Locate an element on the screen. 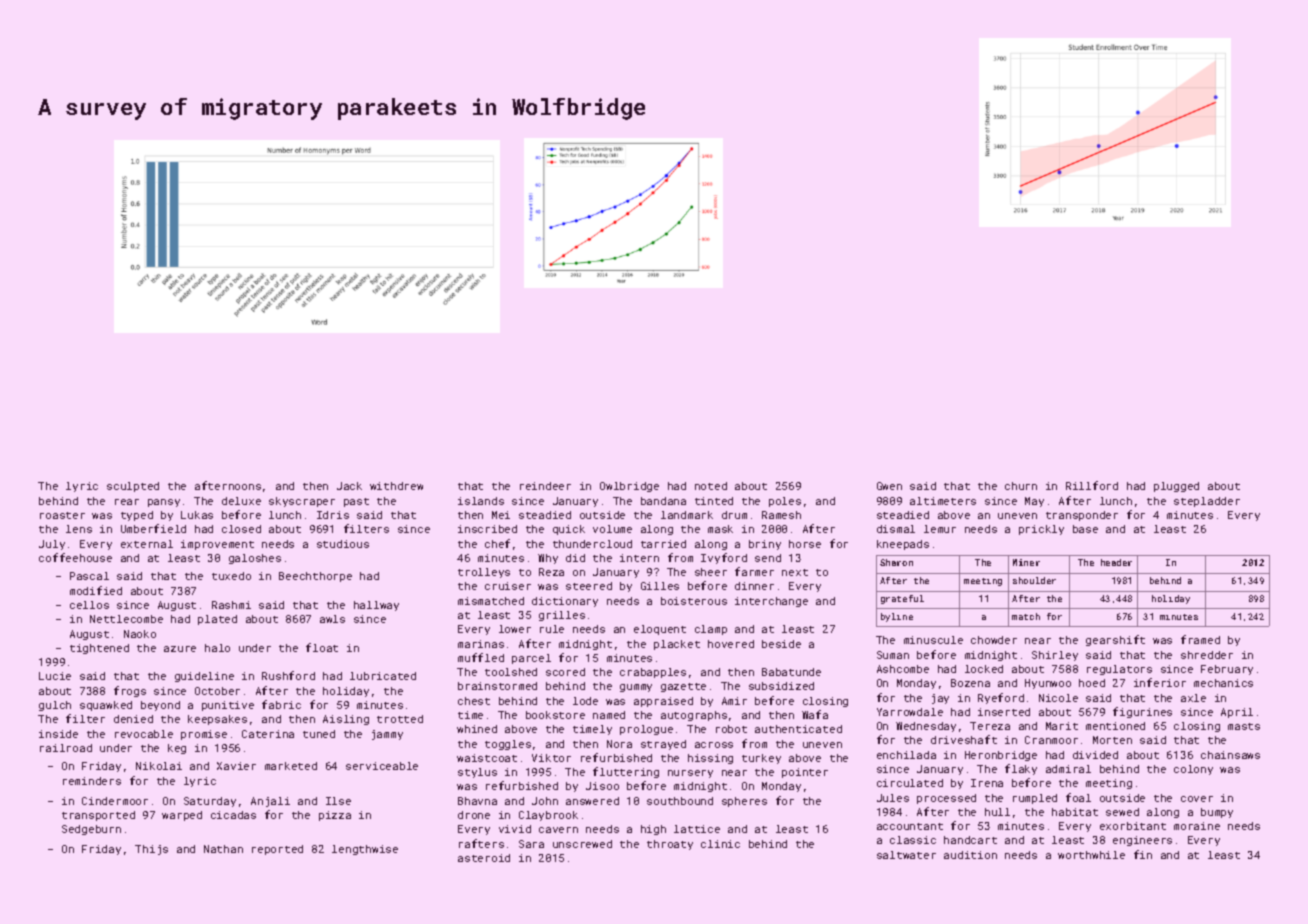 This screenshot has width=1308, height=924. axle is located at coordinates (1193, 698).
